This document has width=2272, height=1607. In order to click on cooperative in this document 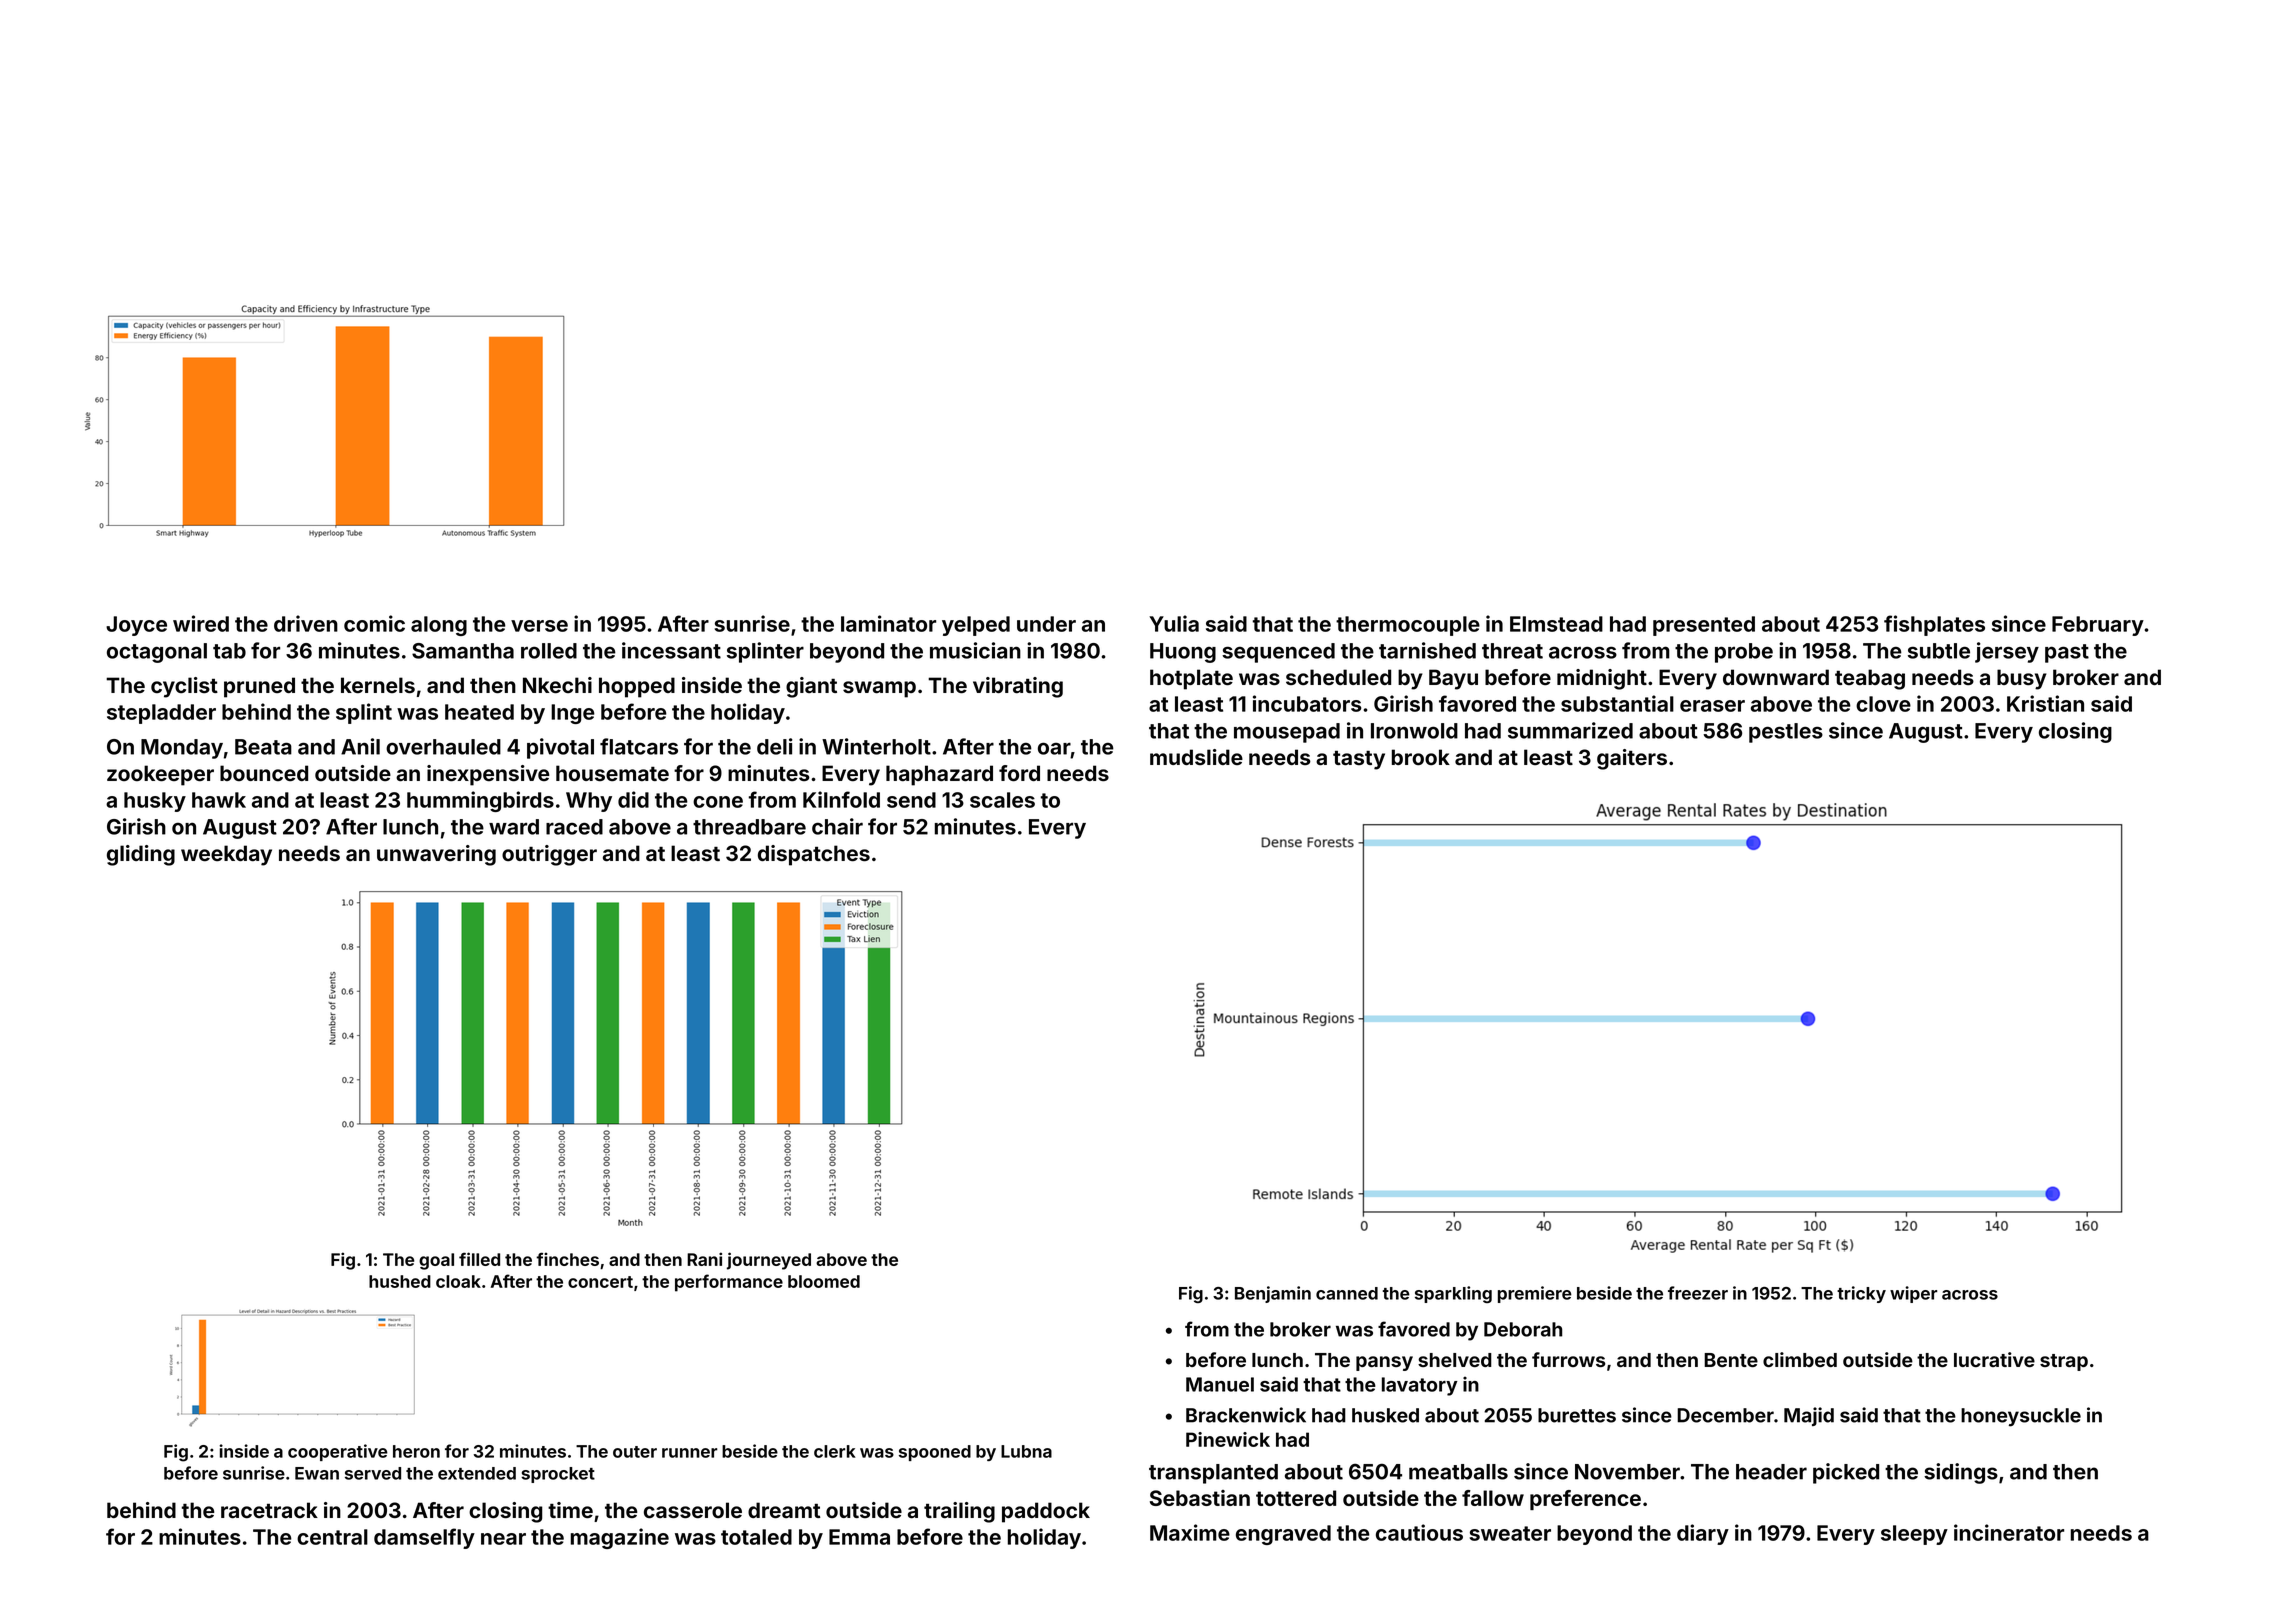, I will do `click(338, 1452)`.
